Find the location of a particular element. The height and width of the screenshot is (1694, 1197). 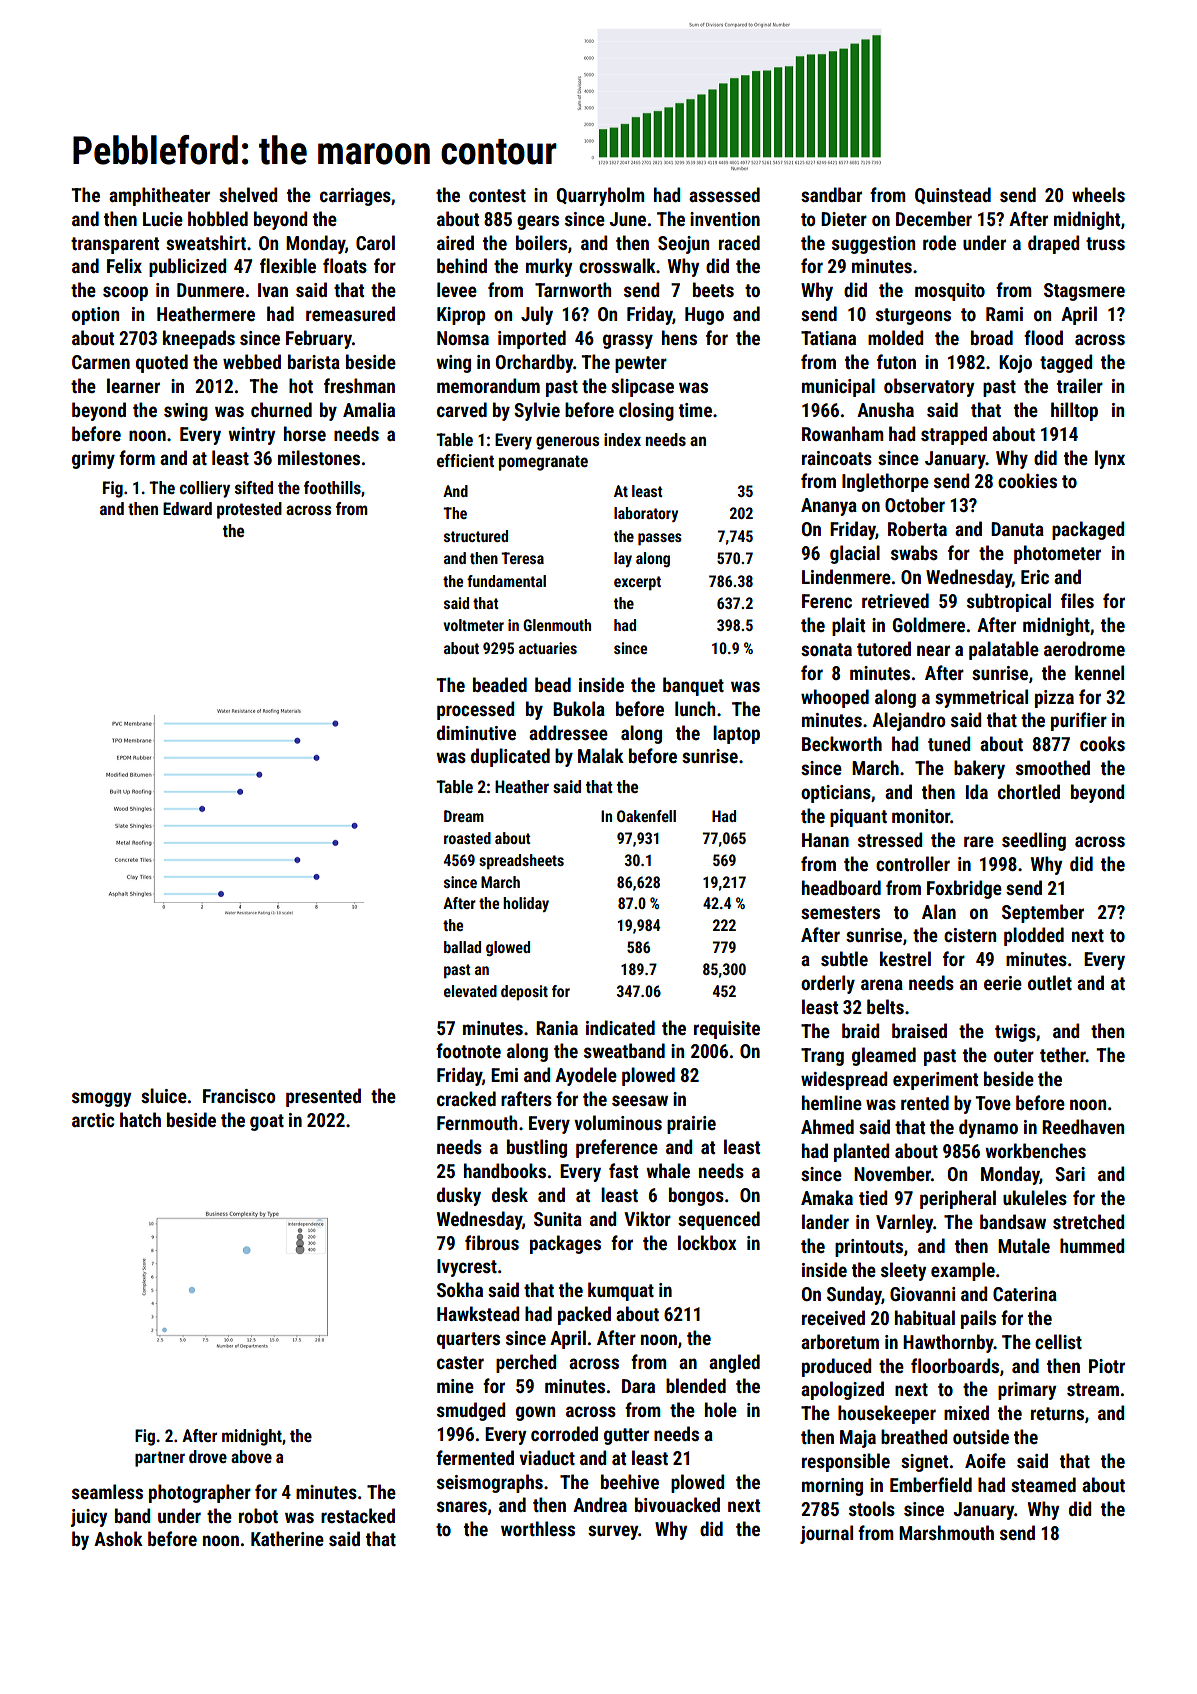

option is located at coordinates (95, 316).
